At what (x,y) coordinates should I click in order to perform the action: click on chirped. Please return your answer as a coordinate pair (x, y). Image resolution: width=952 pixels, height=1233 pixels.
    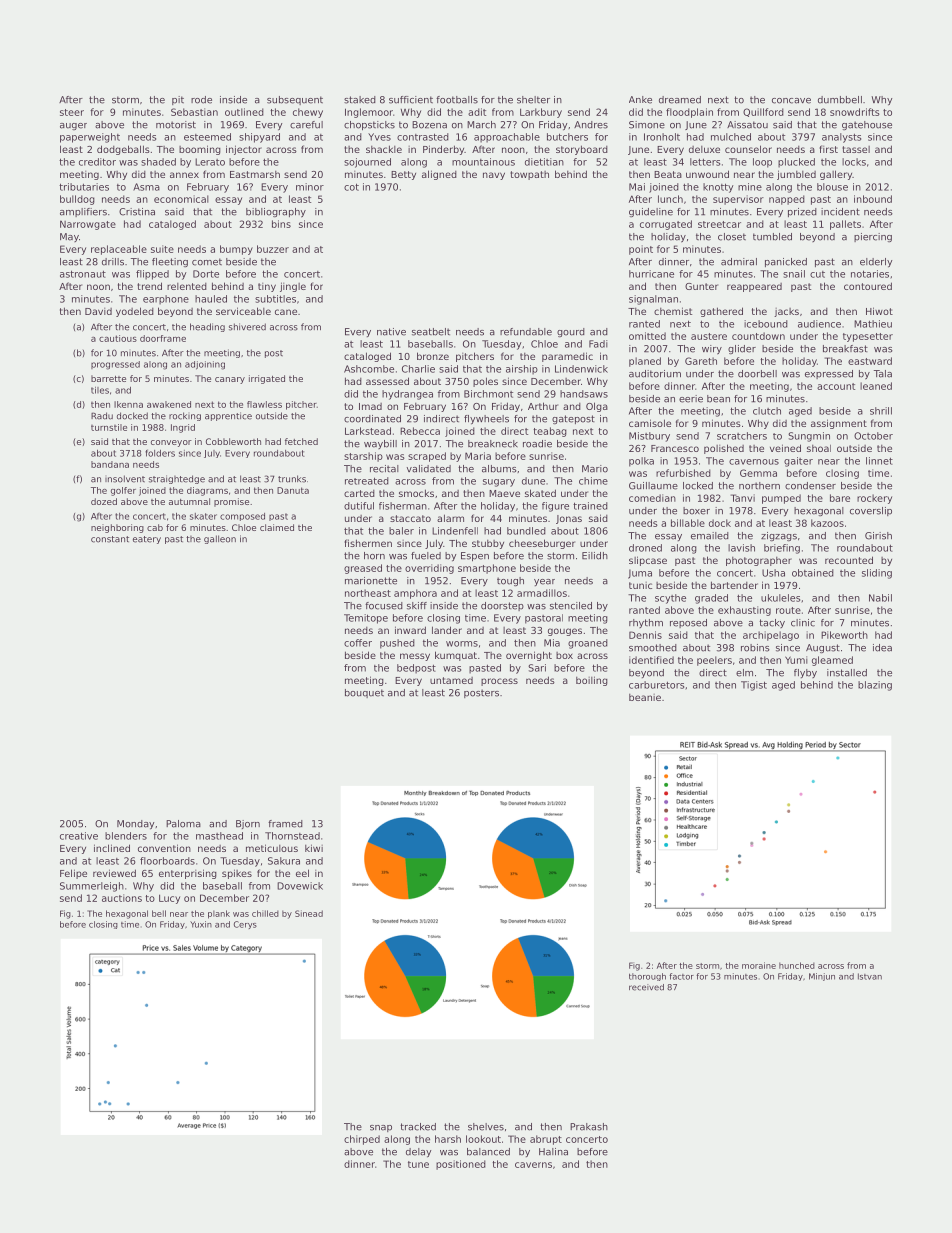
    Looking at the image, I should click on (362, 1140).
